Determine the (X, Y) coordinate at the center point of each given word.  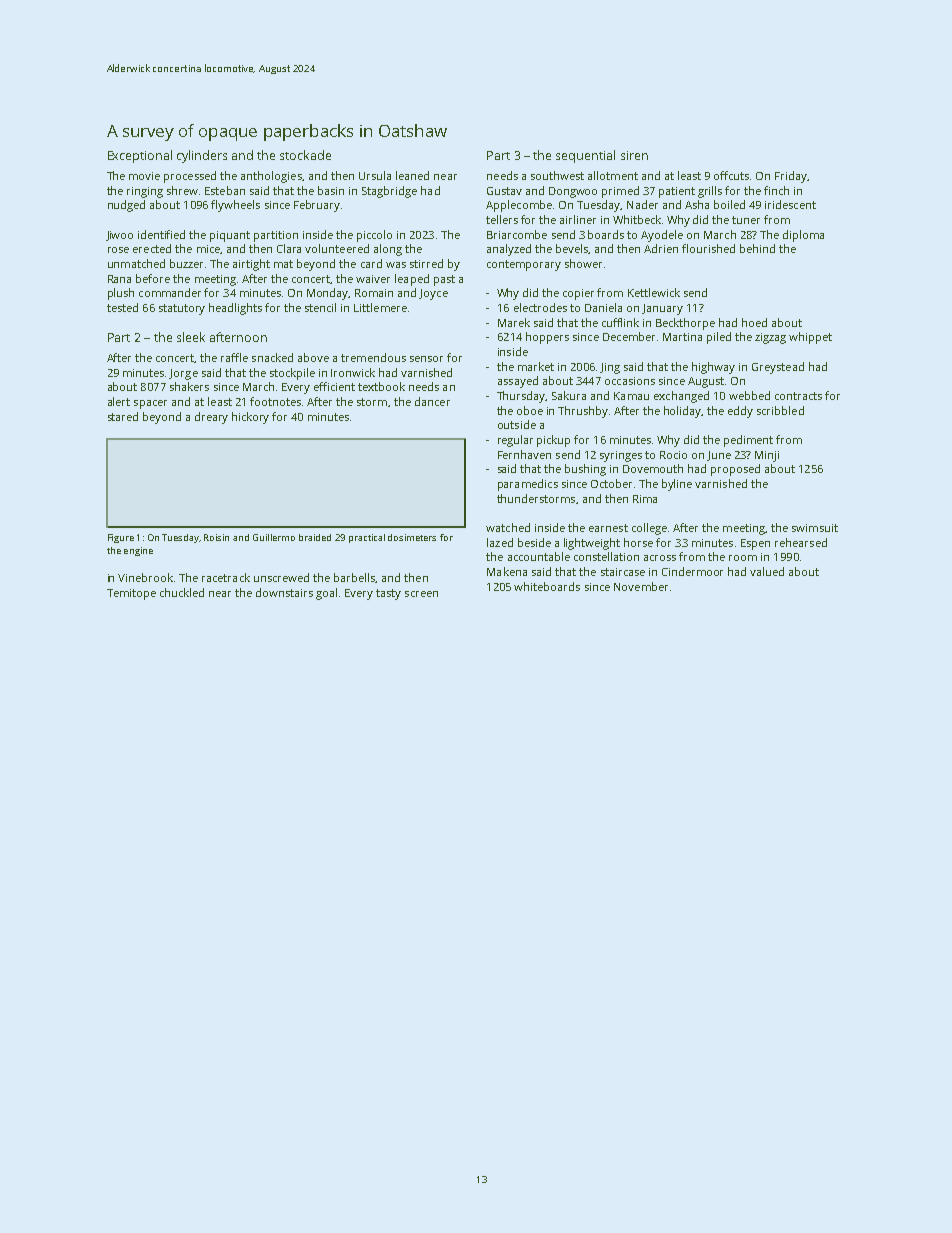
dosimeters (412, 537)
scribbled (780, 410)
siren (634, 155)
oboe (530, 410)
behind (757, 248)
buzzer (186, 263)
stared (123, 416)
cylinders (202, 156)
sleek (191, 337)
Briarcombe (517, 234)
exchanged (681, 397)
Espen (755, 544)
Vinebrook (145, 577)
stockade (305, 155)
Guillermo (274, 537)
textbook (381, 386)
